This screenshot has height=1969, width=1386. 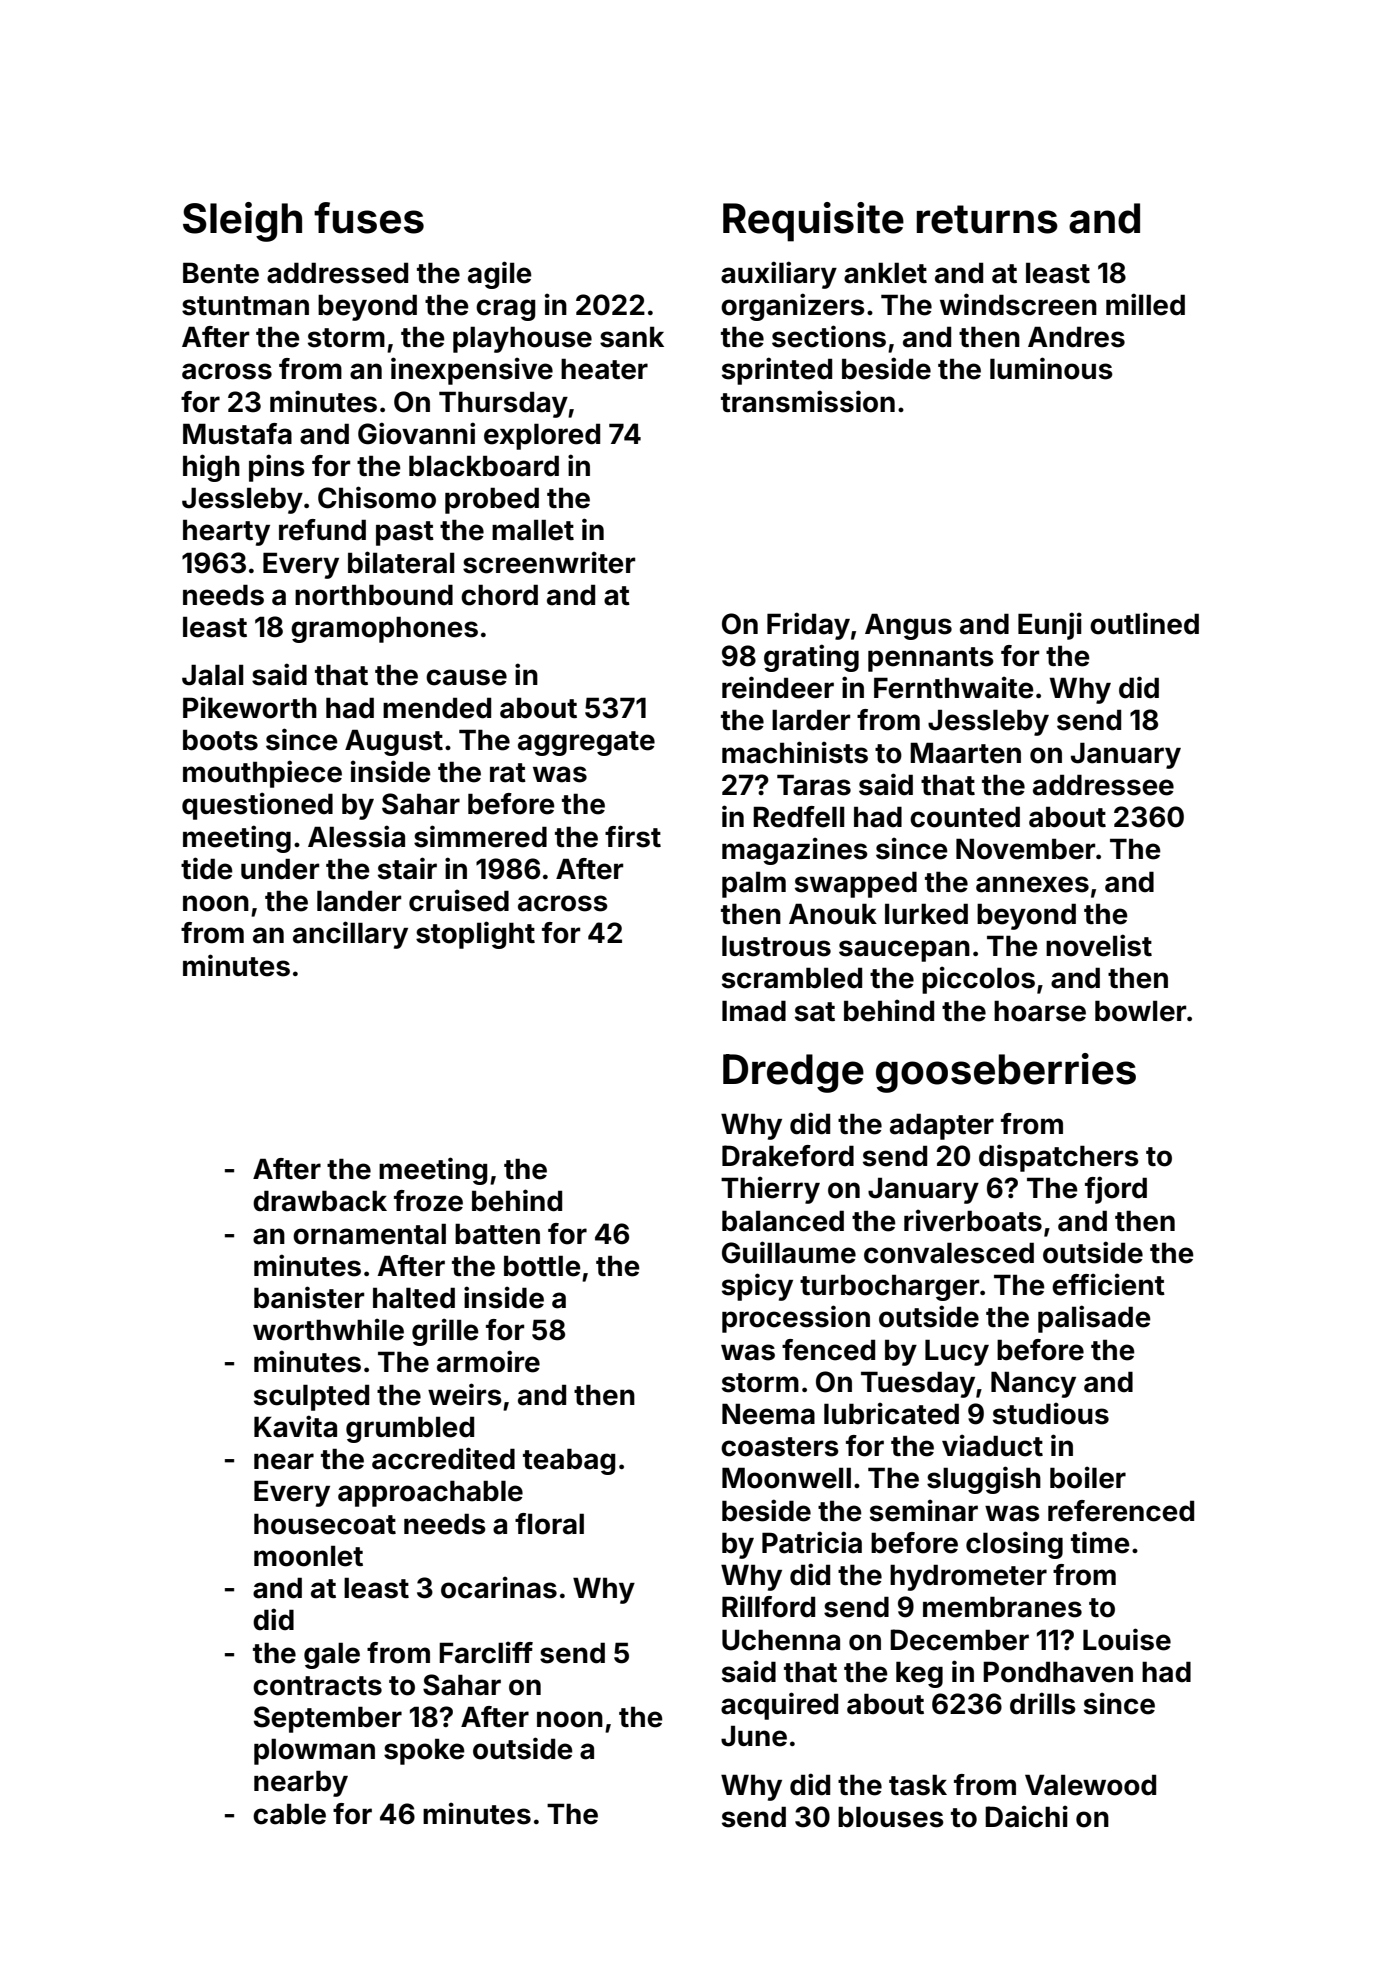 I want to click on weirs, so click(x=465, y=1394).
